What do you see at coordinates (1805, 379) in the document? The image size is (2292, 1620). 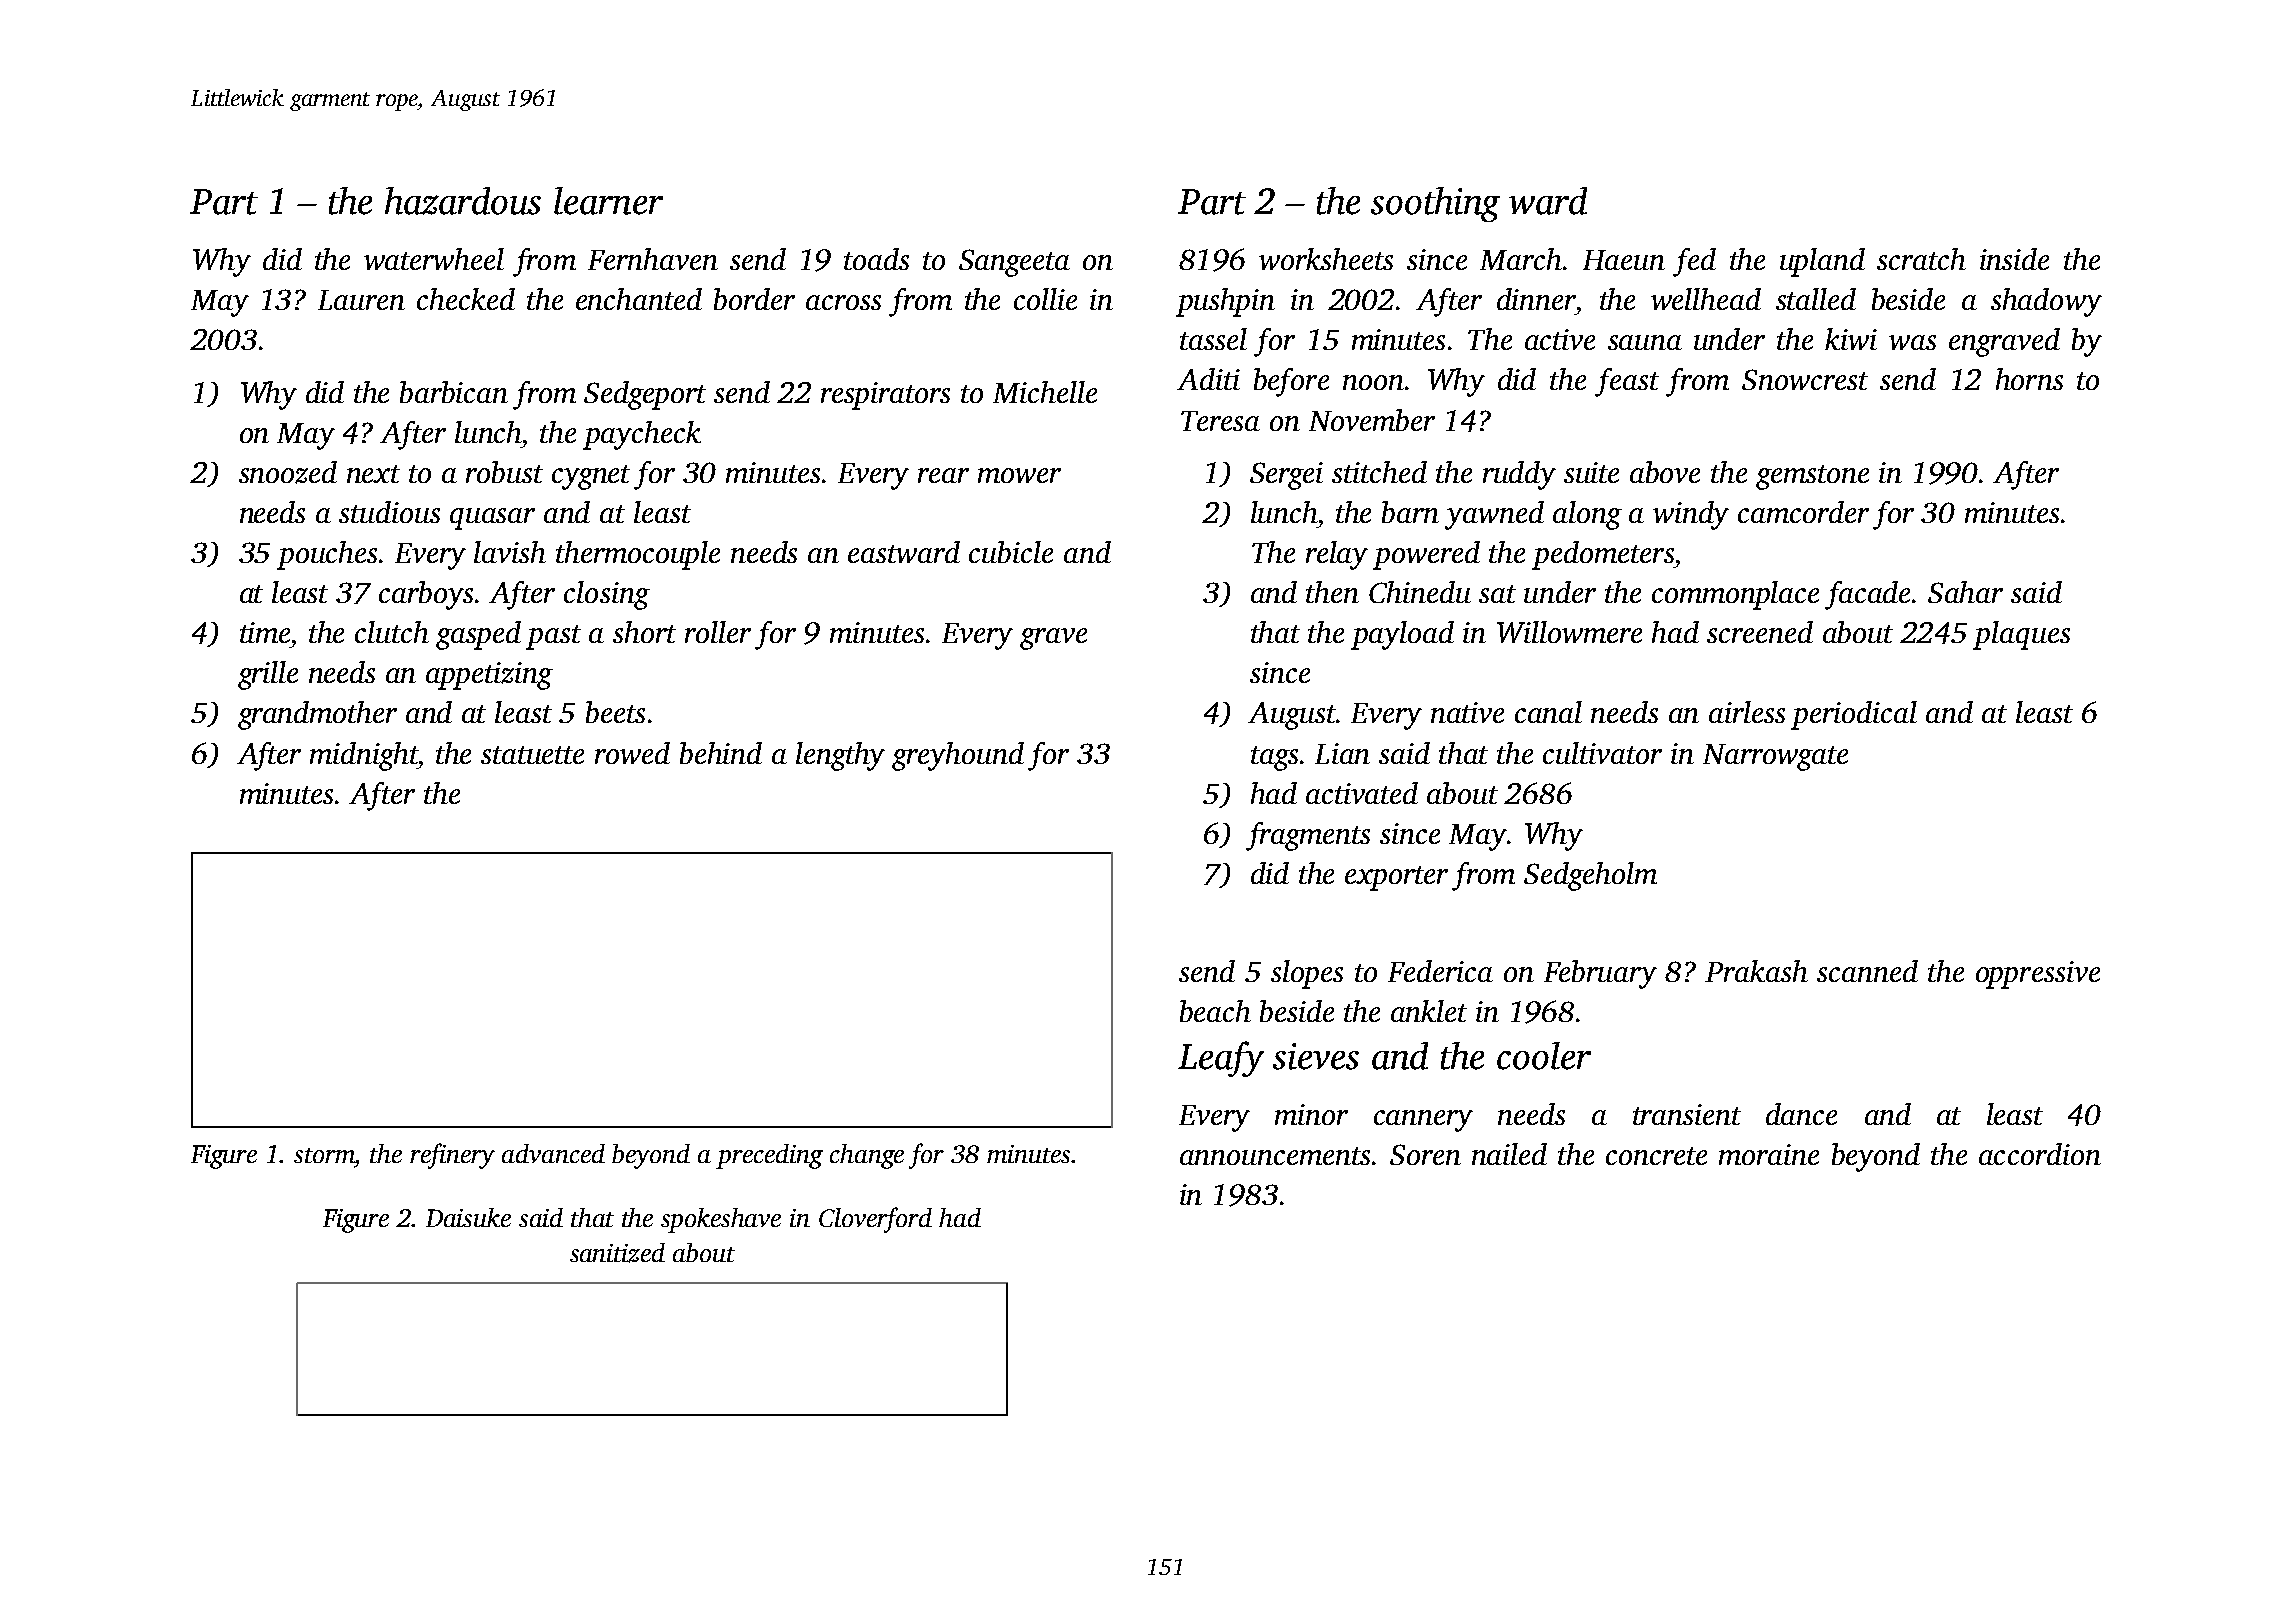 I see `Snowcrest` at bounding box center [1805, 379].
